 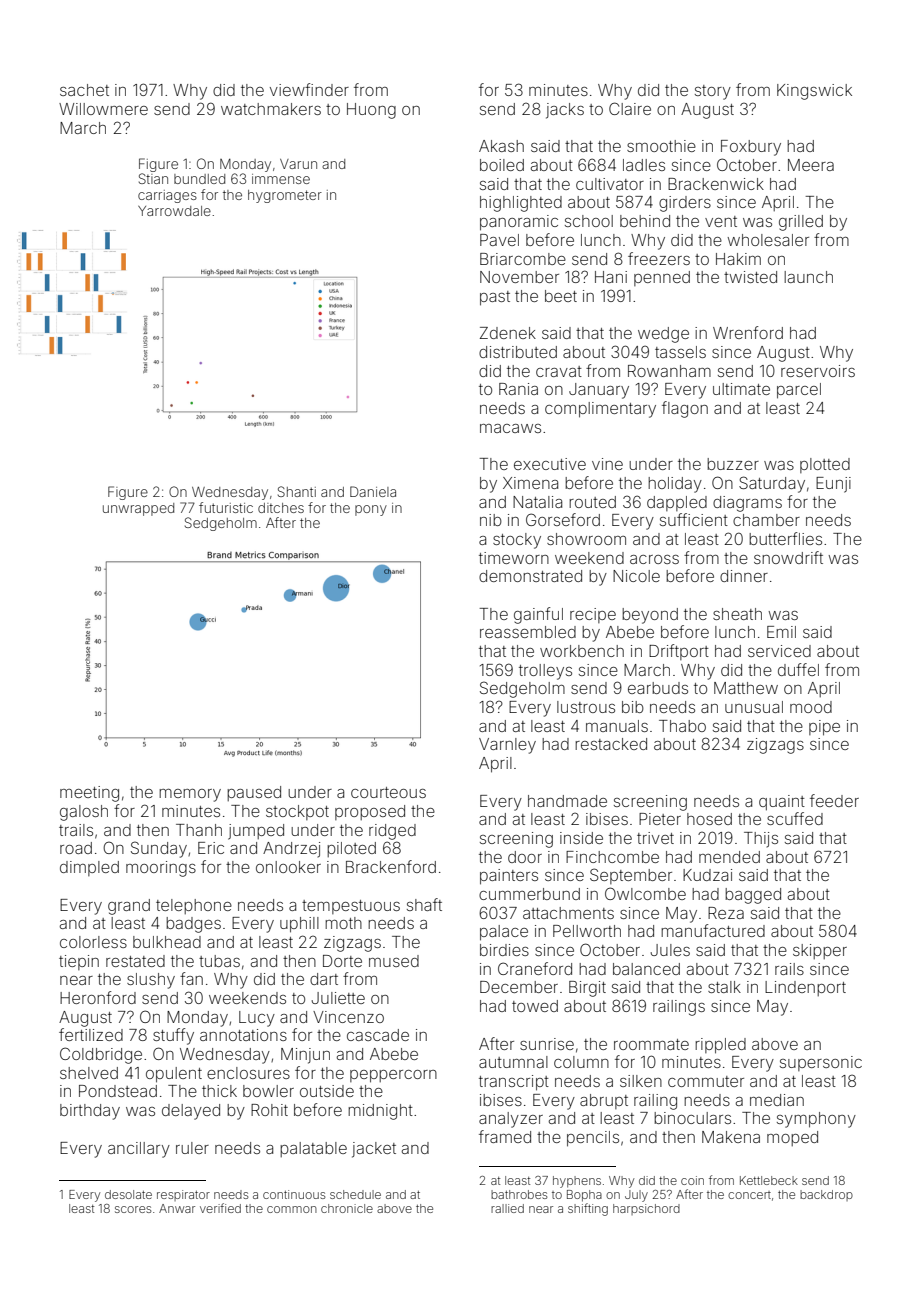 I want to click on sachet, so click(x=84, y=90).
